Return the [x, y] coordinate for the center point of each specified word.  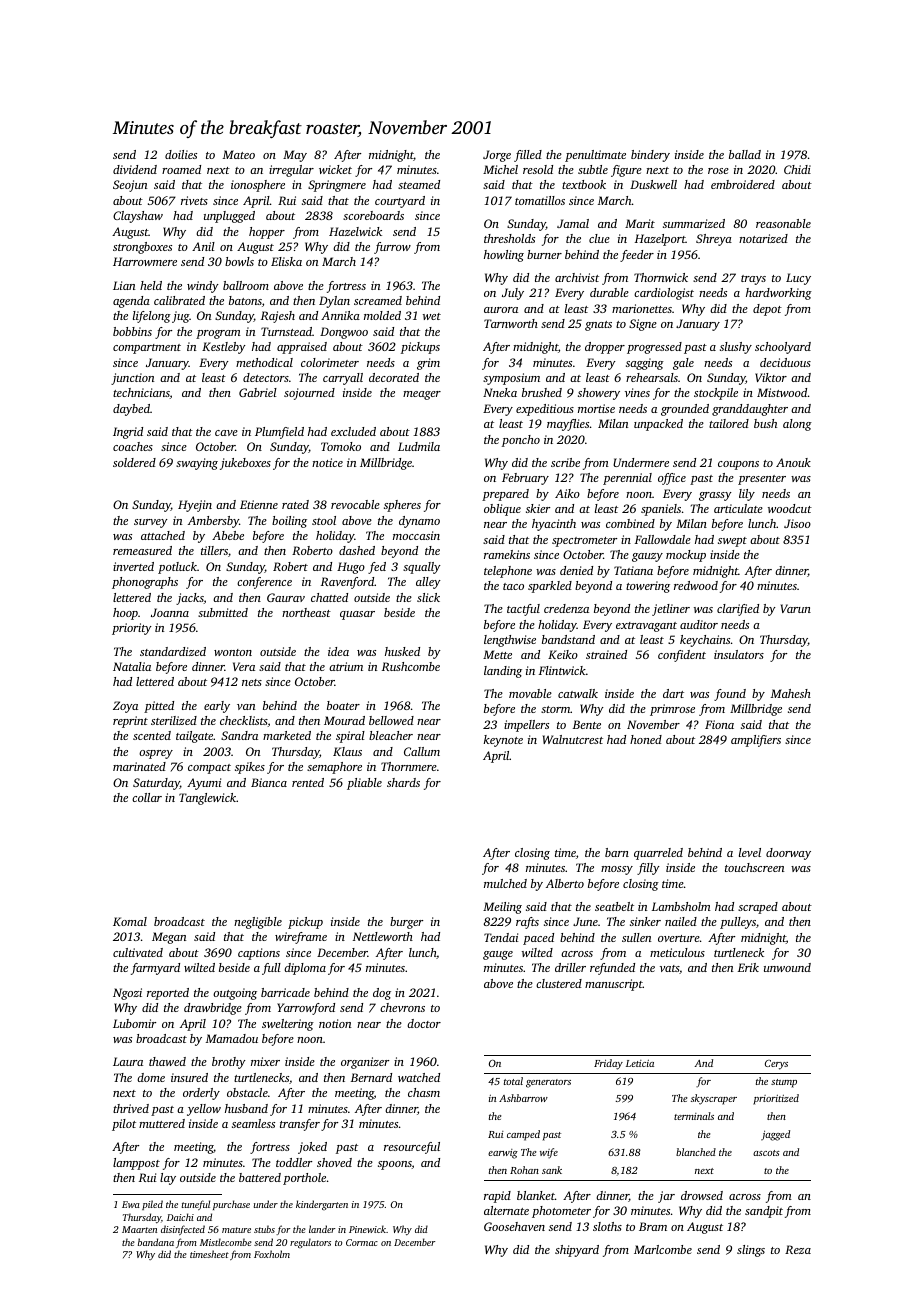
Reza [798, 1249]
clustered [559, 983]
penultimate [595, 156]
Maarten [139, 1229]
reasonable [783, 223]
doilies [181, 154]
